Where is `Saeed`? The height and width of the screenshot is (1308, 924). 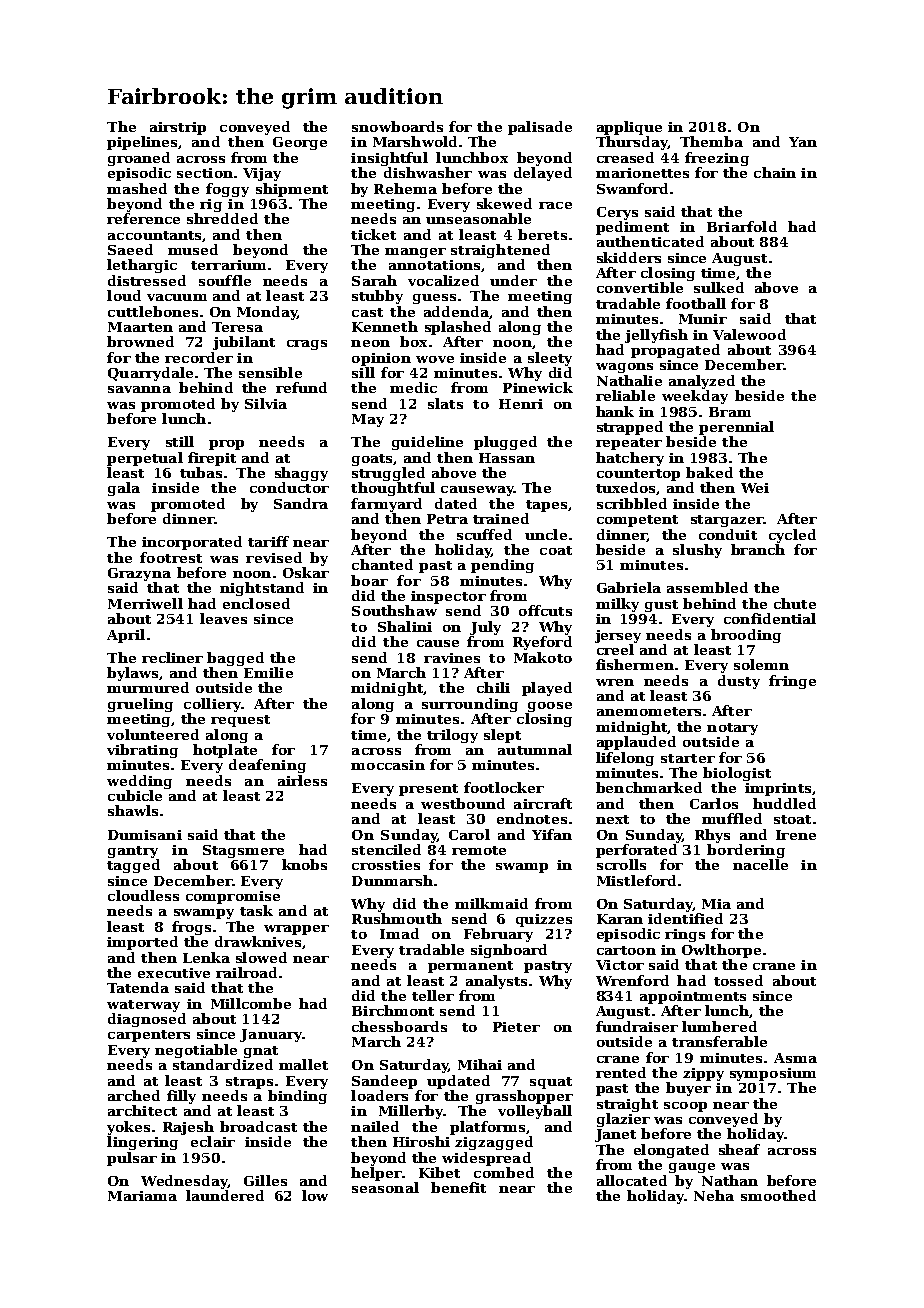 Saeed is located at coordinates (130, 249).
